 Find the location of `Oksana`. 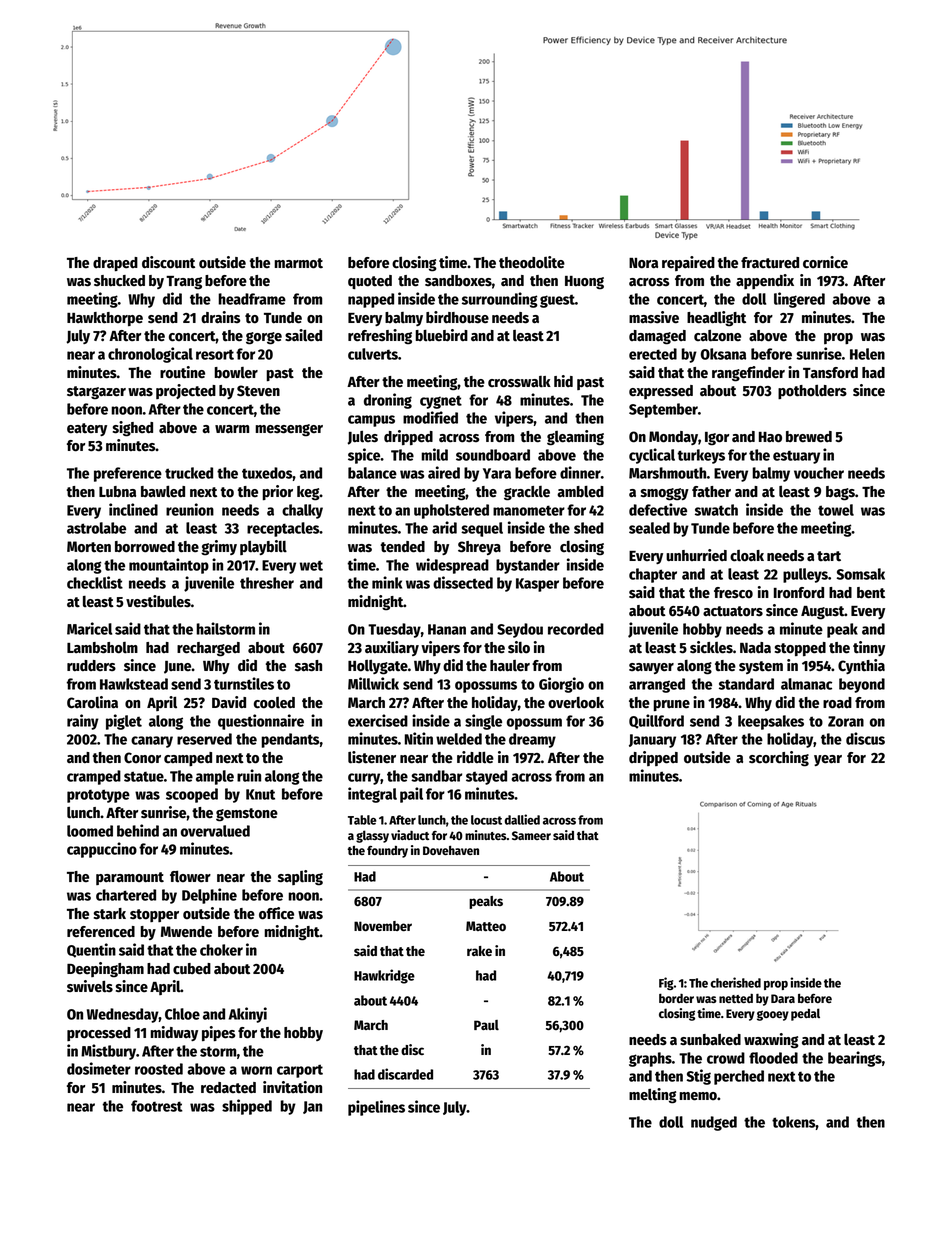

Oksana is located at coordinates (723, 354).
